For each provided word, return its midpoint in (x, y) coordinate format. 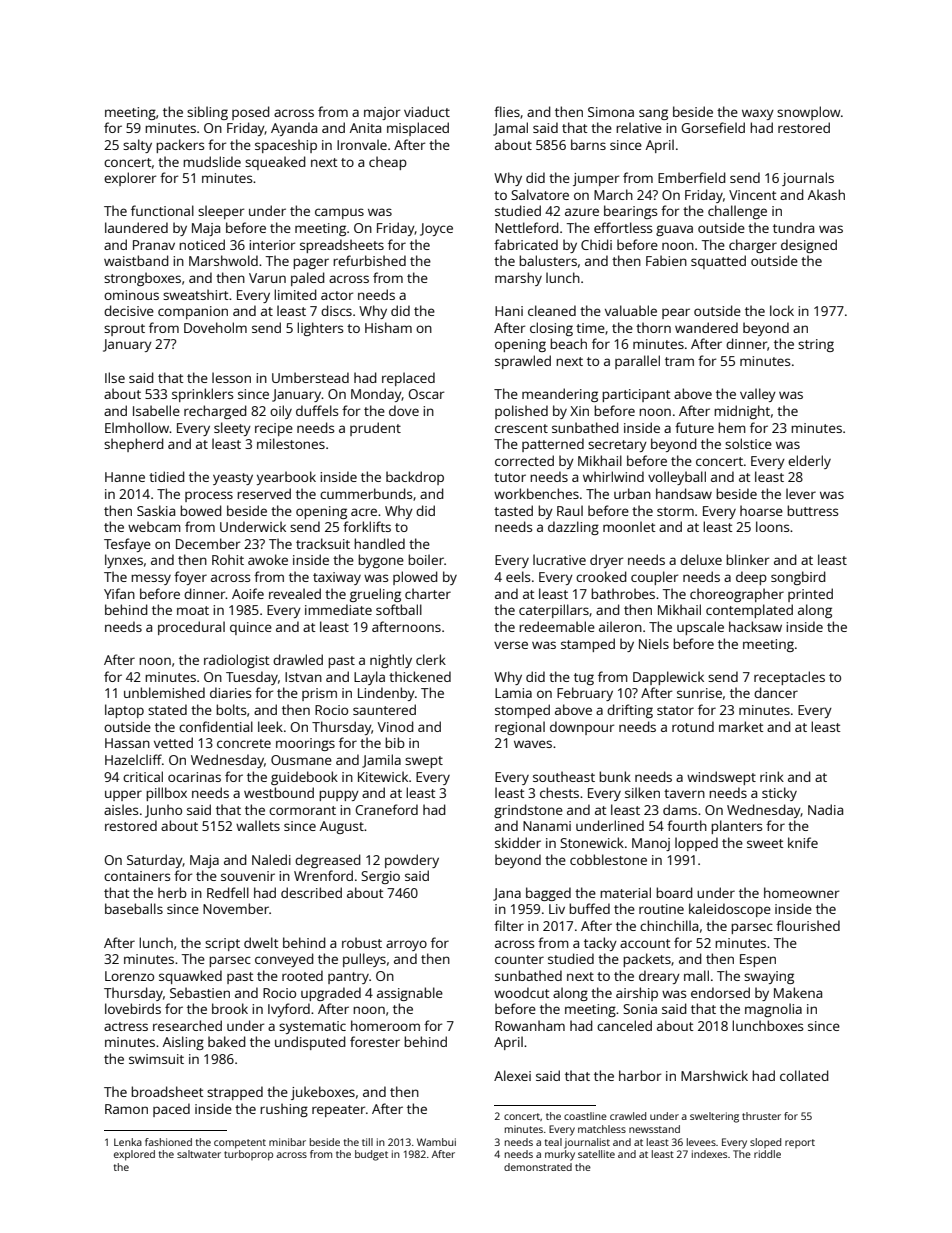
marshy (518, 279)
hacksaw (755, 626)
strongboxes (142, 279)
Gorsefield (713, 127)
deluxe (701, 559)
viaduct (427, 111)
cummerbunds (366, 493)
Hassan (127, 743)
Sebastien (200, 992)
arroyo (406, 945)
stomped (522, 711)
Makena (798, 992)
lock (782, 310)
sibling (207, 113)
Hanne (125, 477)
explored (134, 1155)
